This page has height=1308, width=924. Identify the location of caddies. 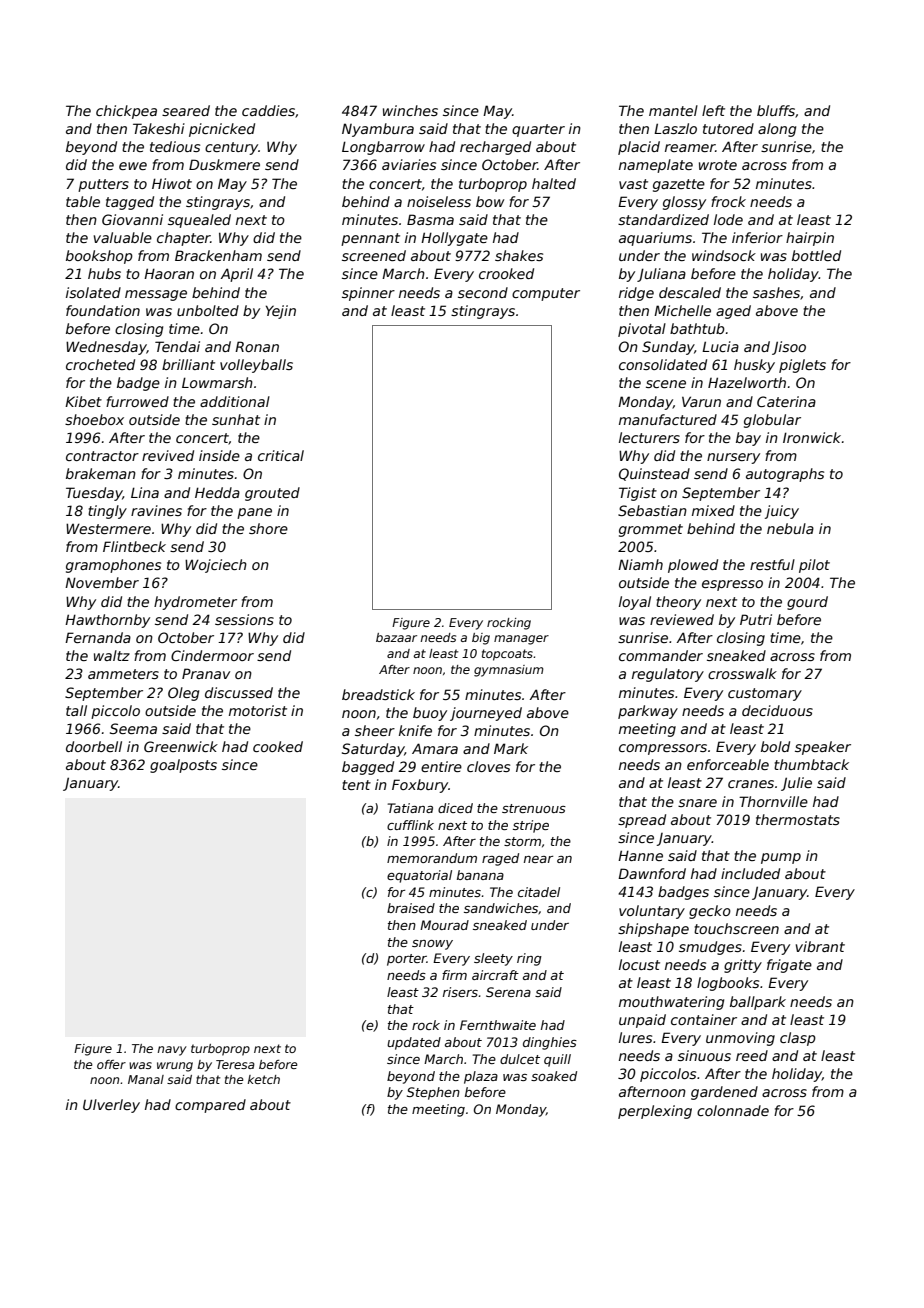
(268, 110).
